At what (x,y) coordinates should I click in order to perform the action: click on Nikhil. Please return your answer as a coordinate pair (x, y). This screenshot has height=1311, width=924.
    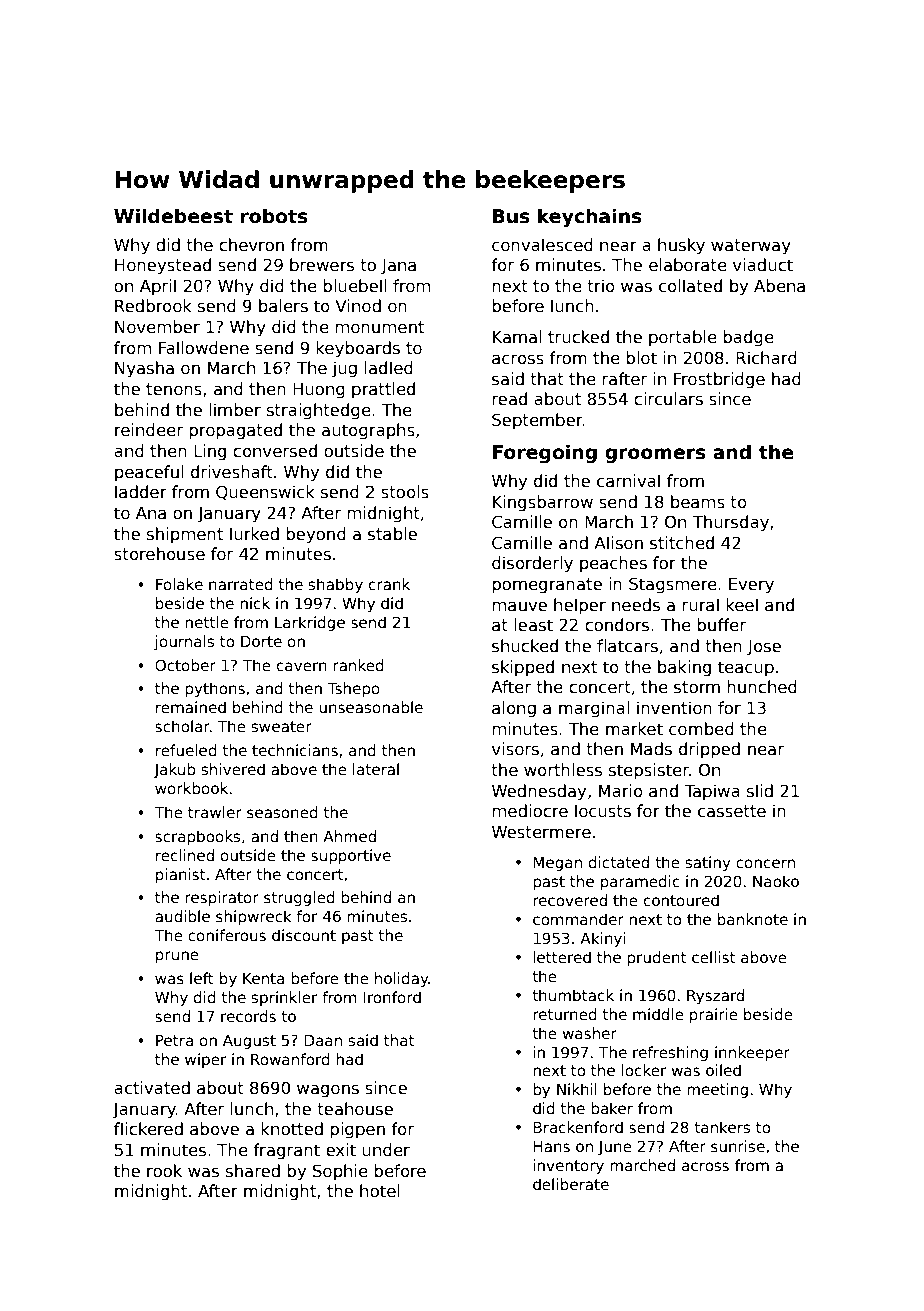
    Looking at the image, I should click on (577, 1089).
